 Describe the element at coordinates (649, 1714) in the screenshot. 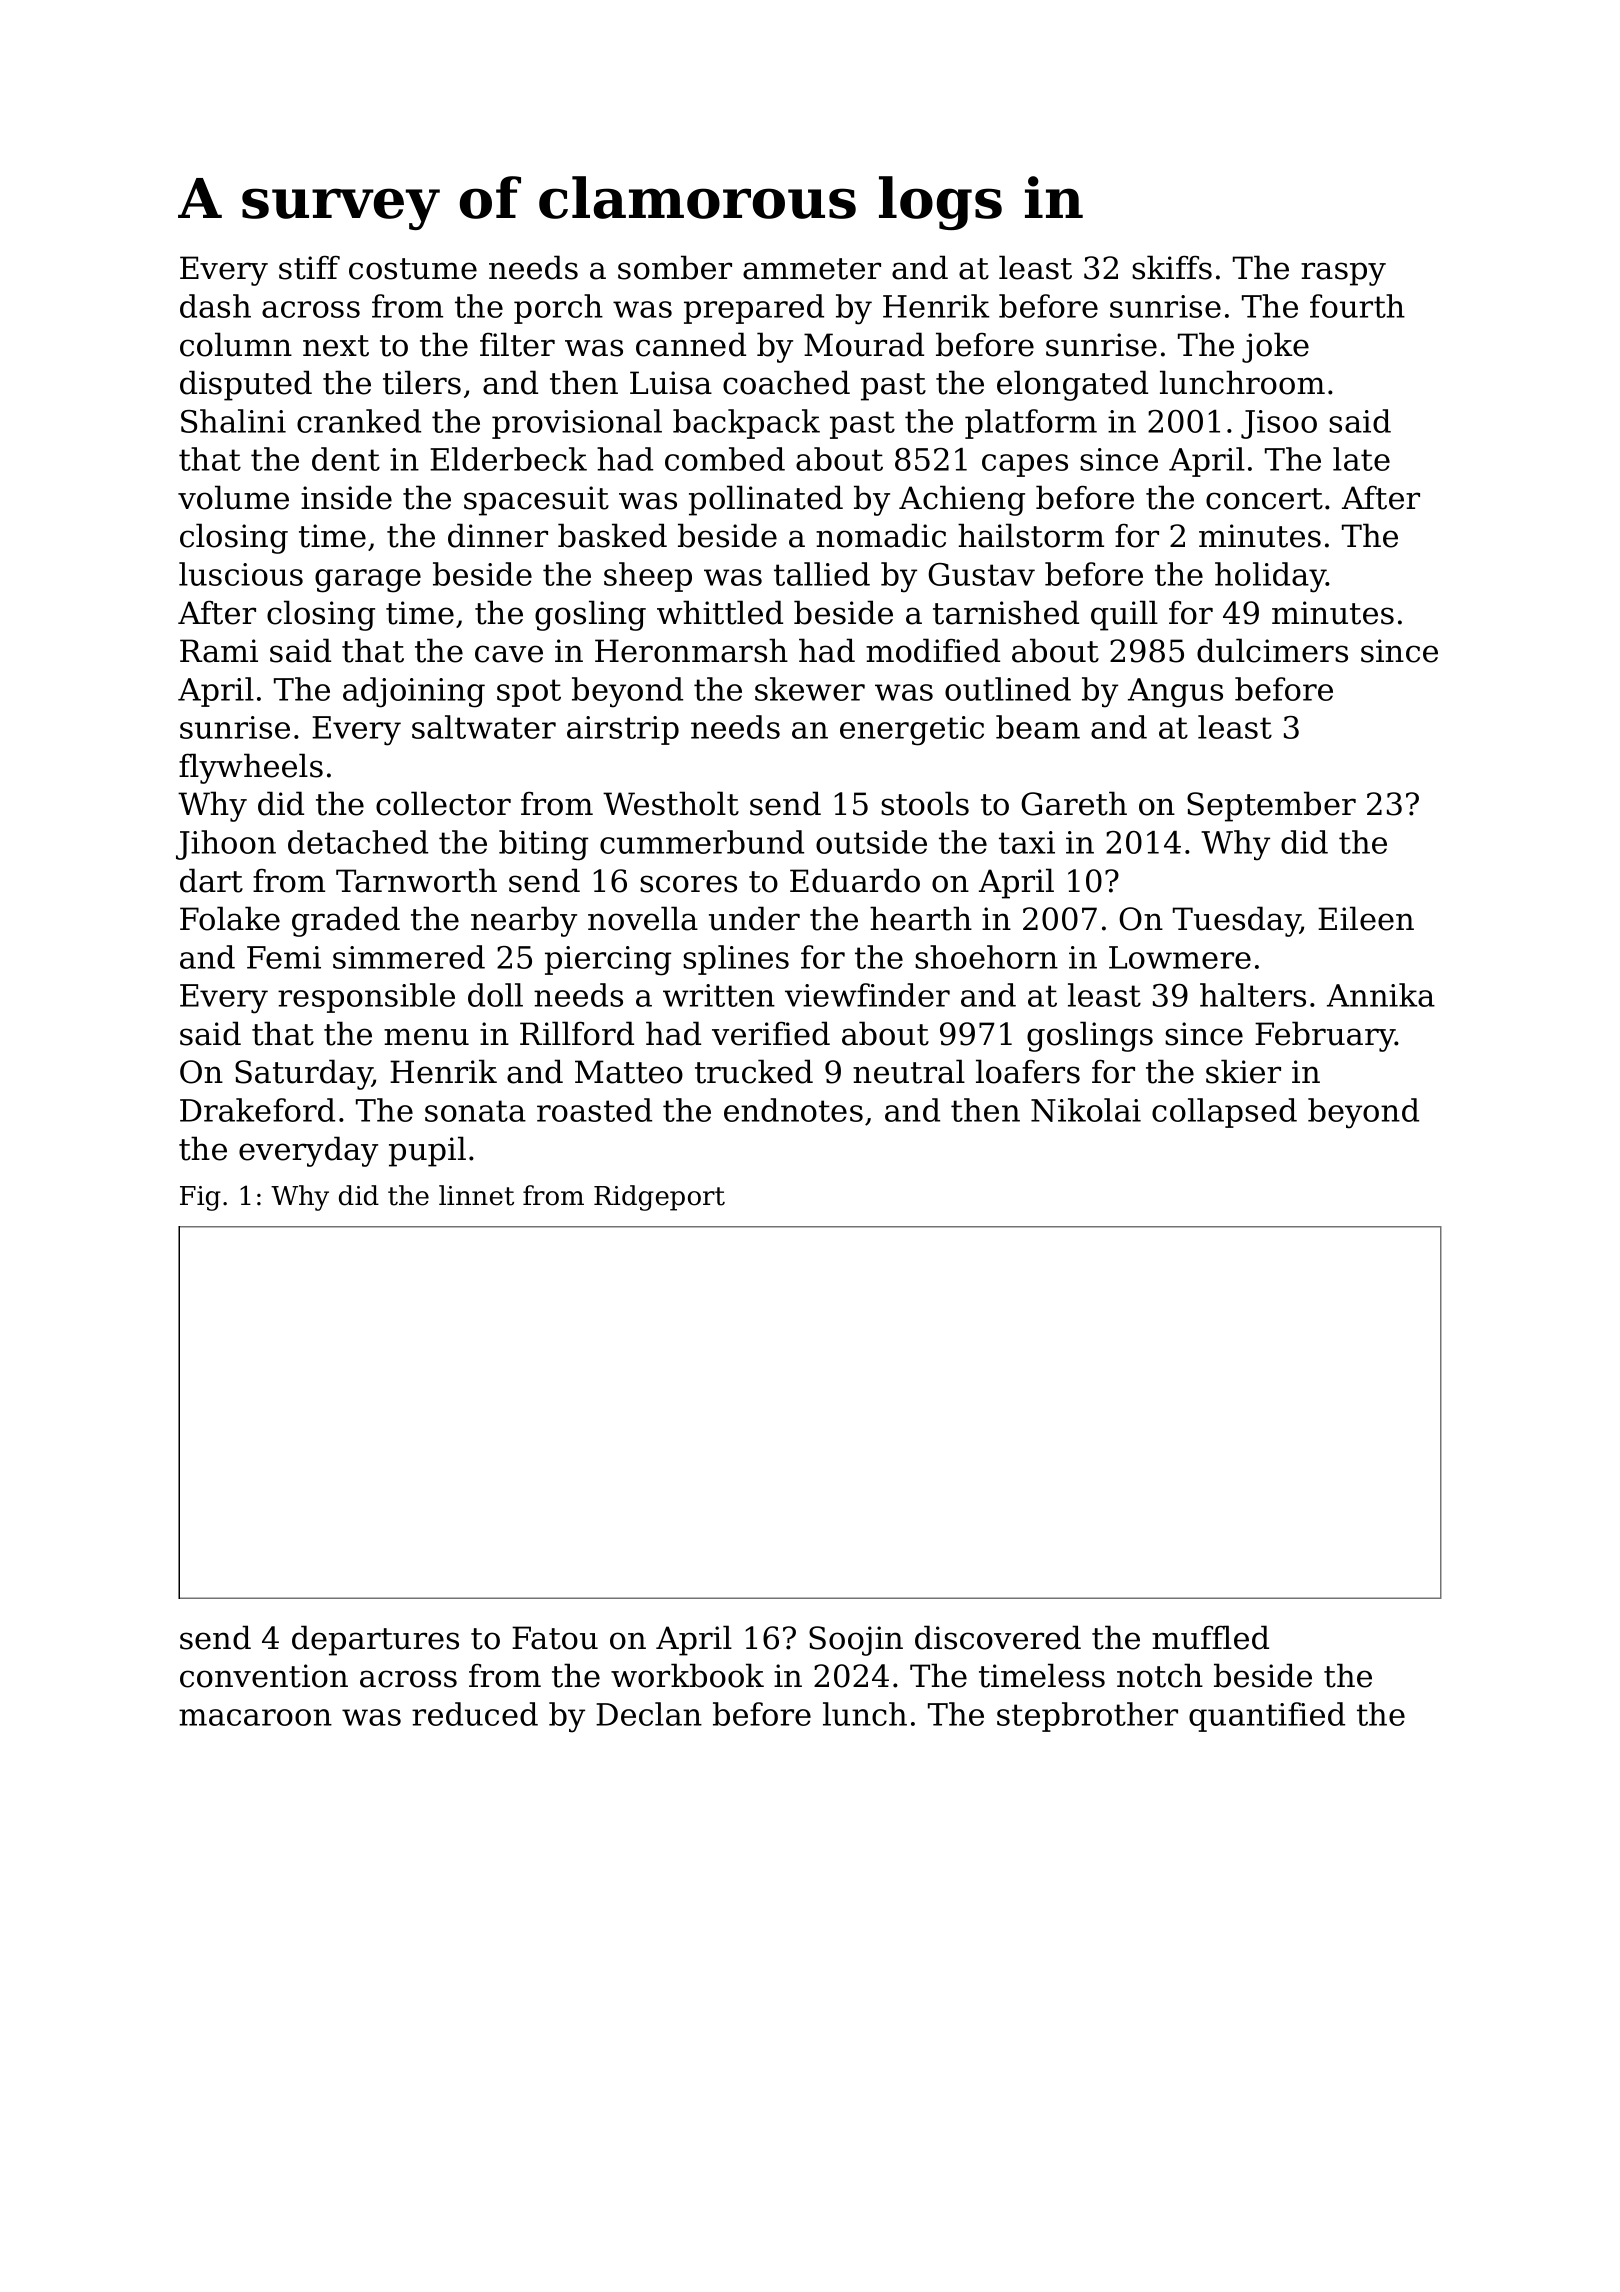

I see `Declan` at that location.
